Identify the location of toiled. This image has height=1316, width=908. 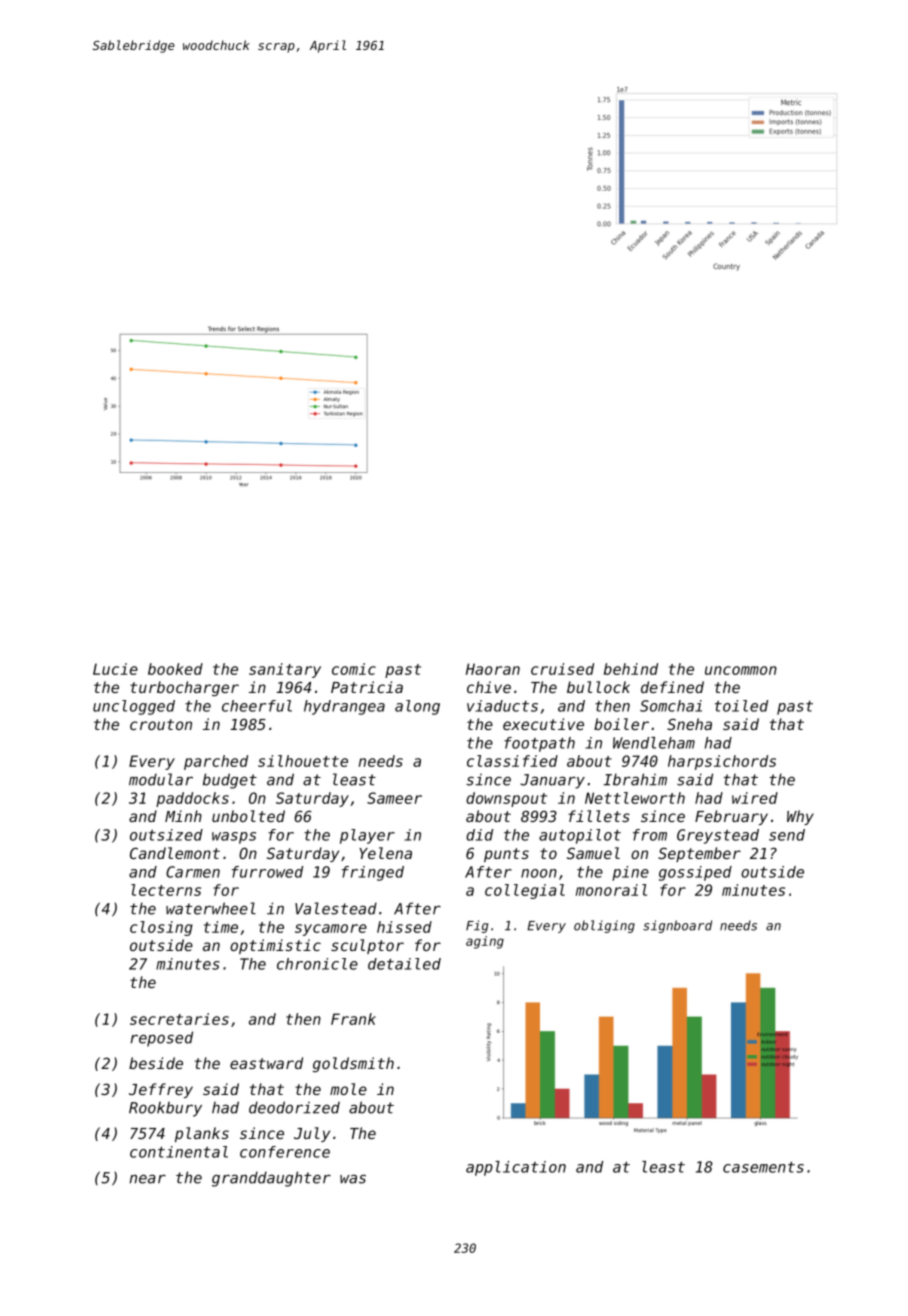
(741, 706).
